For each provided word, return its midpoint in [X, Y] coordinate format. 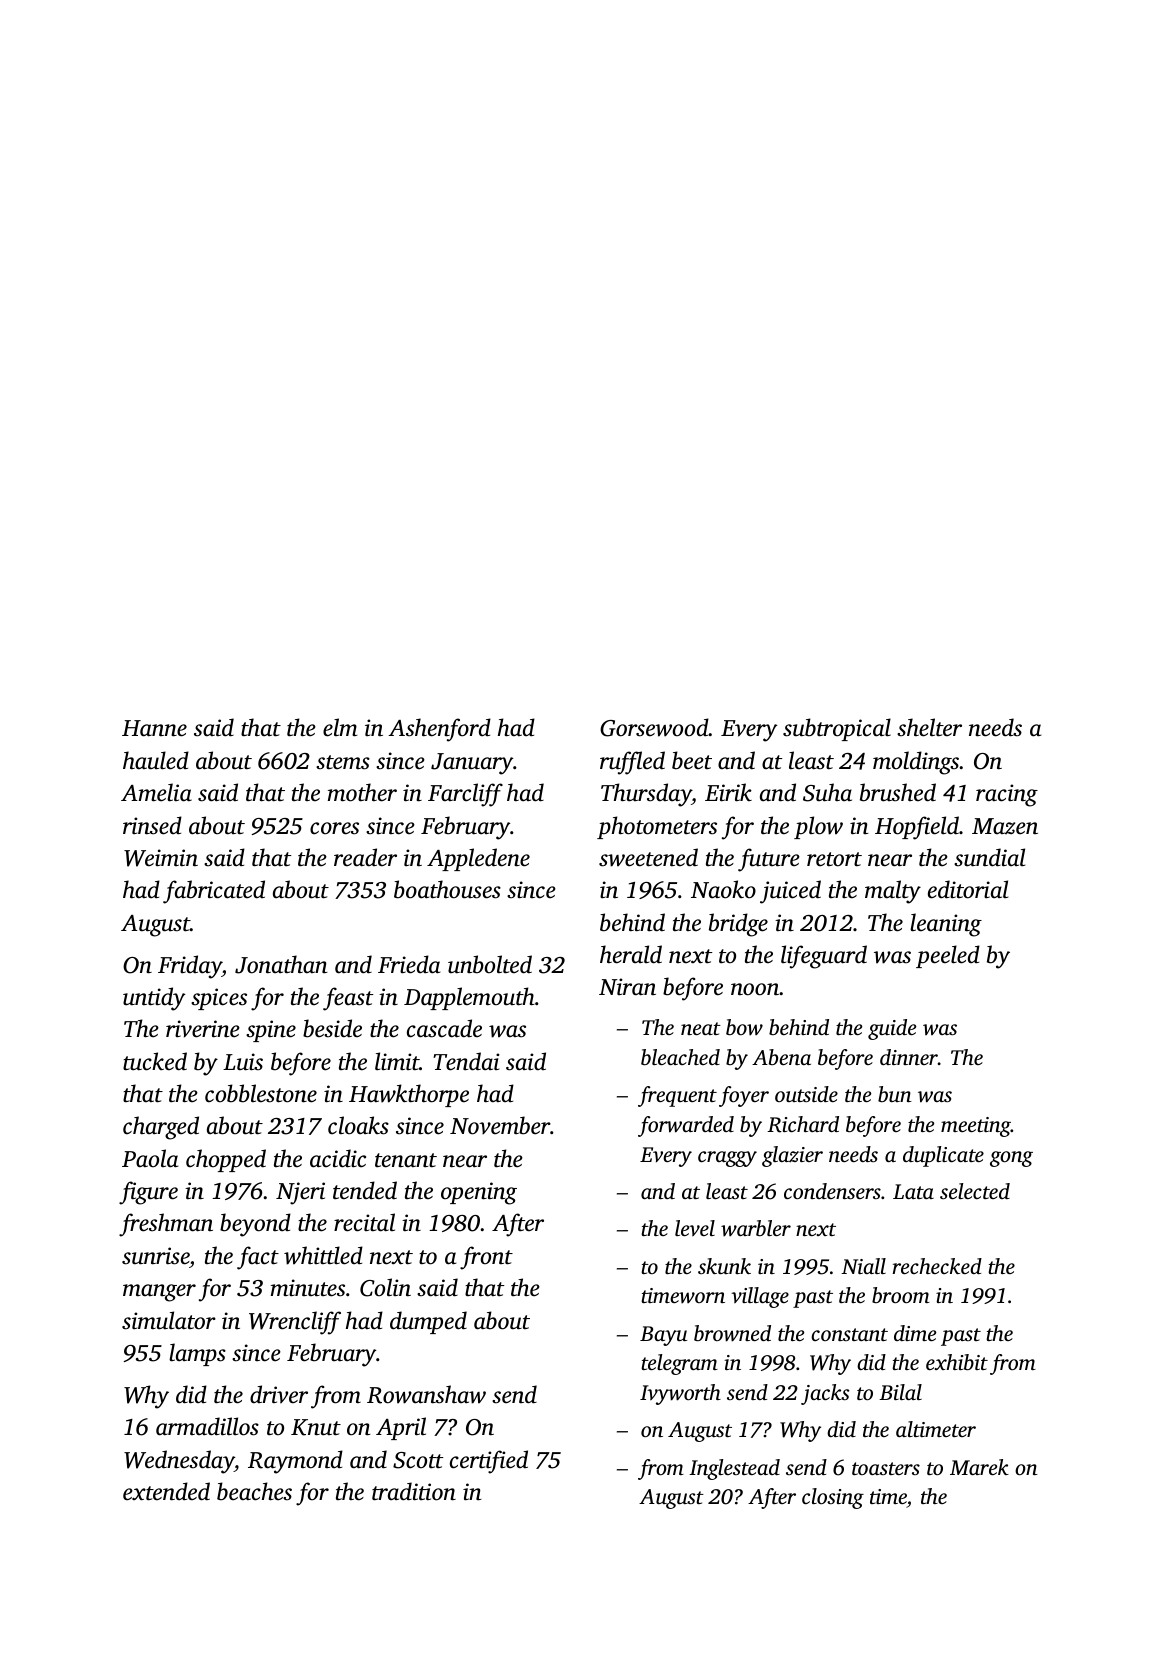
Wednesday [179, 1462]
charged [161, 1128]
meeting [976, 1127]
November [500, 1125]
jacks [825, 1394]
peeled [948, 956]
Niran [627, 987]
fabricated [214, 892]
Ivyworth [680, 1394]
